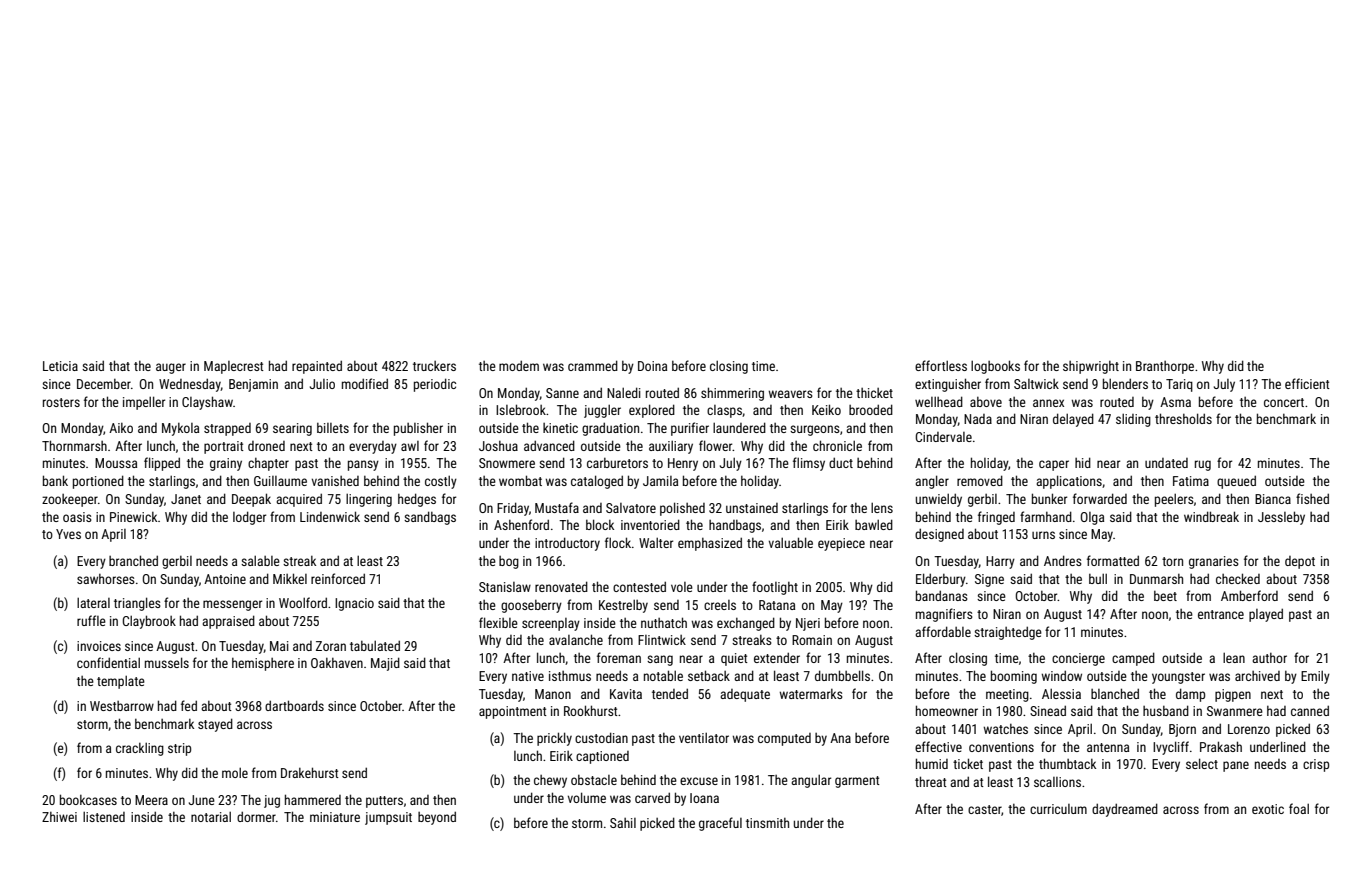 Image resolution: width=1372 pixels, height=887 pixels. I want to click on Mikkel, so click(290, 578).
